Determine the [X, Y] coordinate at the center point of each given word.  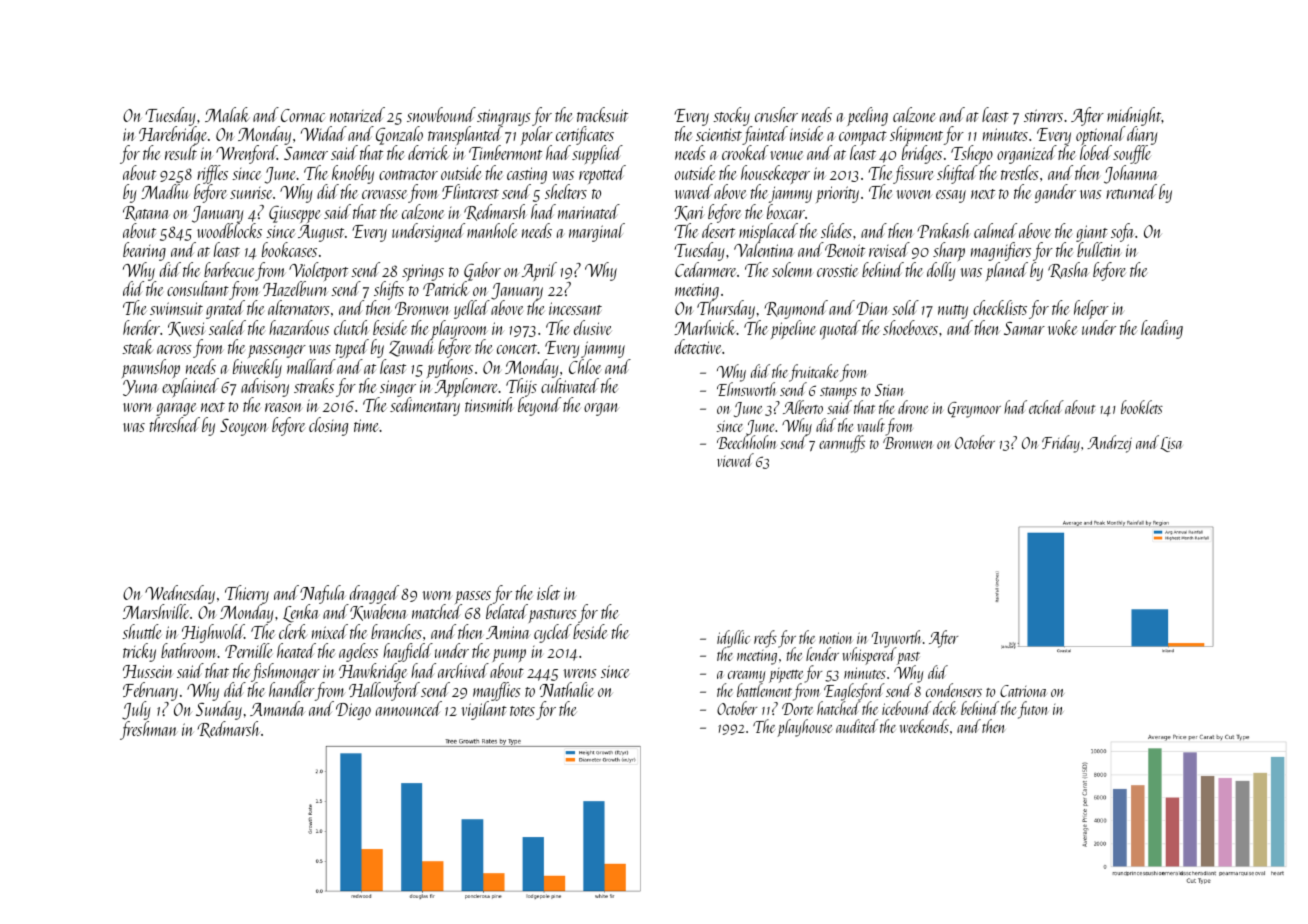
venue [786, 155]
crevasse [384, 194]
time [367, 425]
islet [548, 592]
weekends [924, 726]
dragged [373, 595]
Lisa [1171, 444]
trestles [1020, 172]
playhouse [805, 728]
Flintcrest [470, 191]
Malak [227, 114]
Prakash [943, 230]
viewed [735, 460]
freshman [148, 730]
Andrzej [1109, 444]
